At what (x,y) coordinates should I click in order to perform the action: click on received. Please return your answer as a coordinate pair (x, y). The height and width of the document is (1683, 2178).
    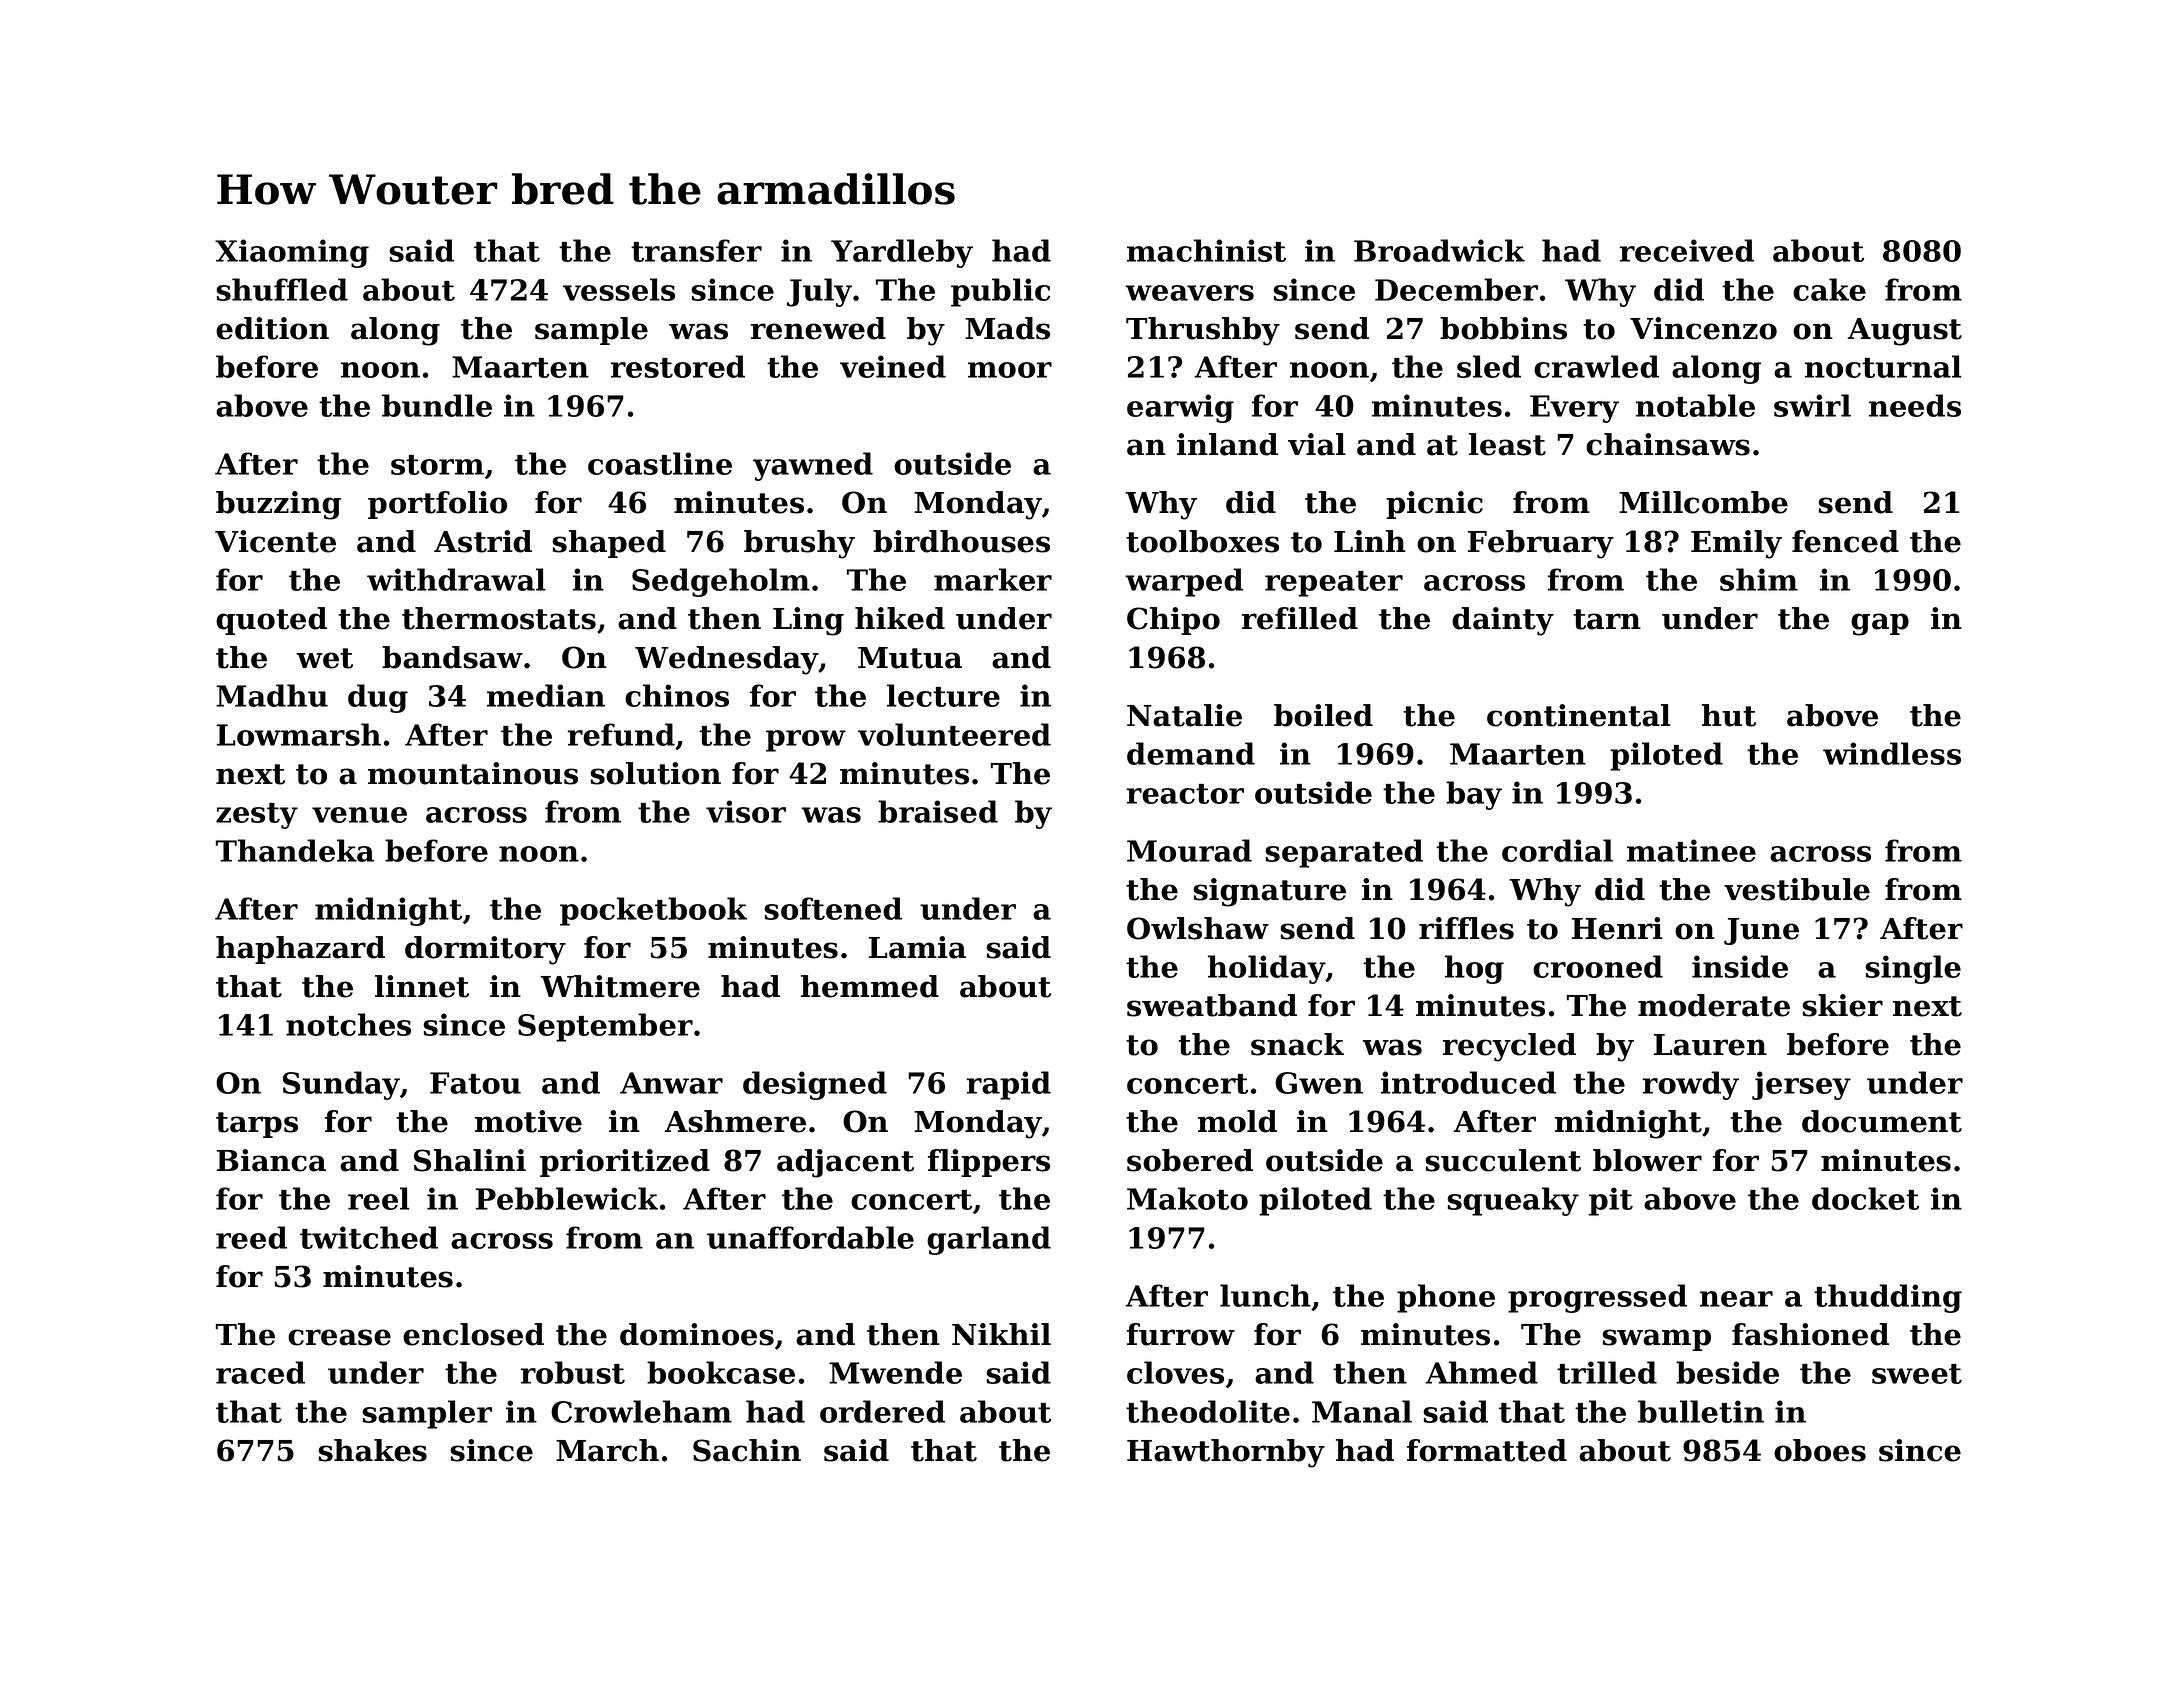
    Looking at the image, I should click on (1687, 250).
